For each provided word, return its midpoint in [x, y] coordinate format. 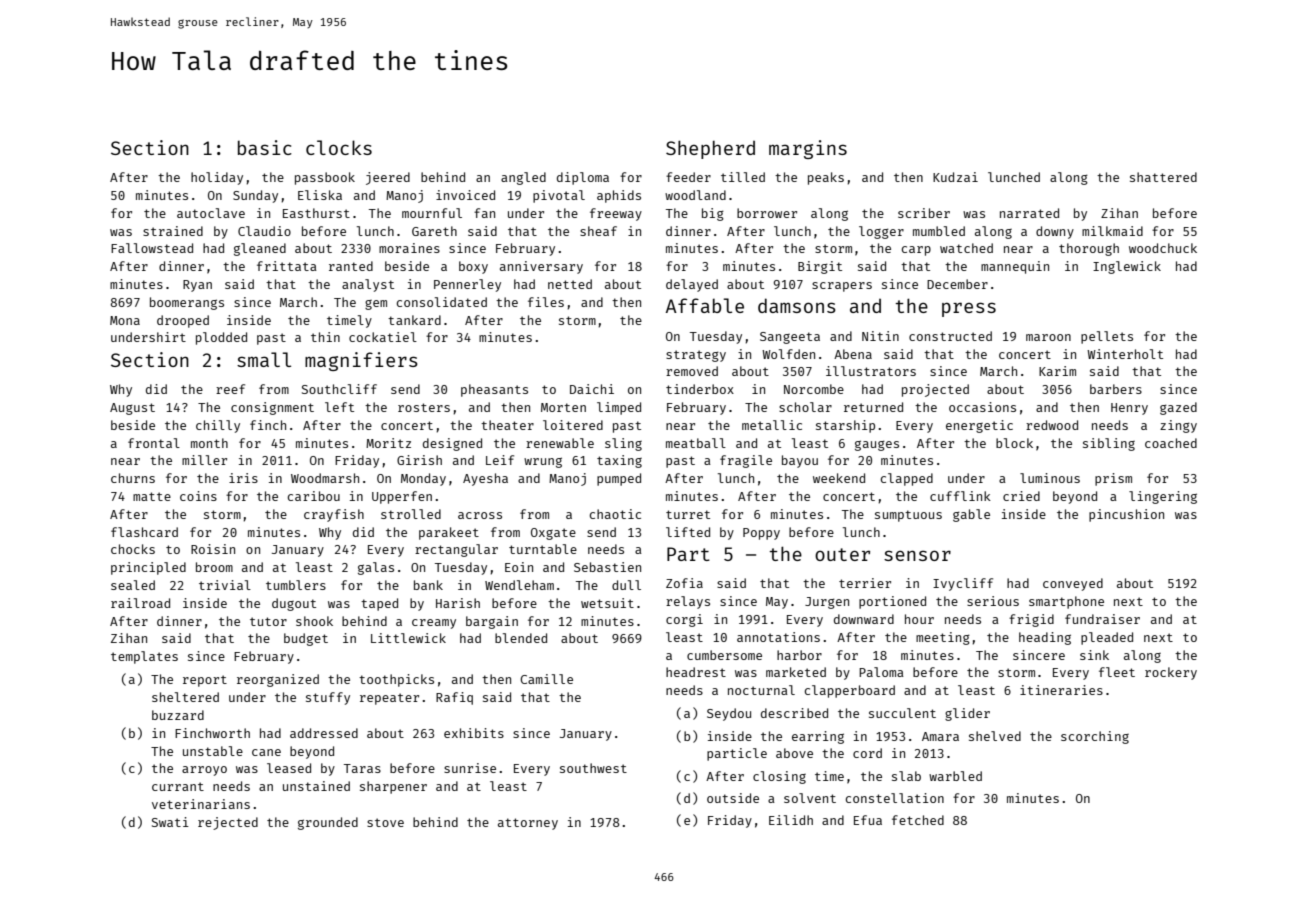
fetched [918, 820]
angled [523, 178]
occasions [982, 407]
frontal [154, 443]
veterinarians [201, 804]
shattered [1163, 177]
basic [265, 147]
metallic [772, 425]
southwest [593, 768]
